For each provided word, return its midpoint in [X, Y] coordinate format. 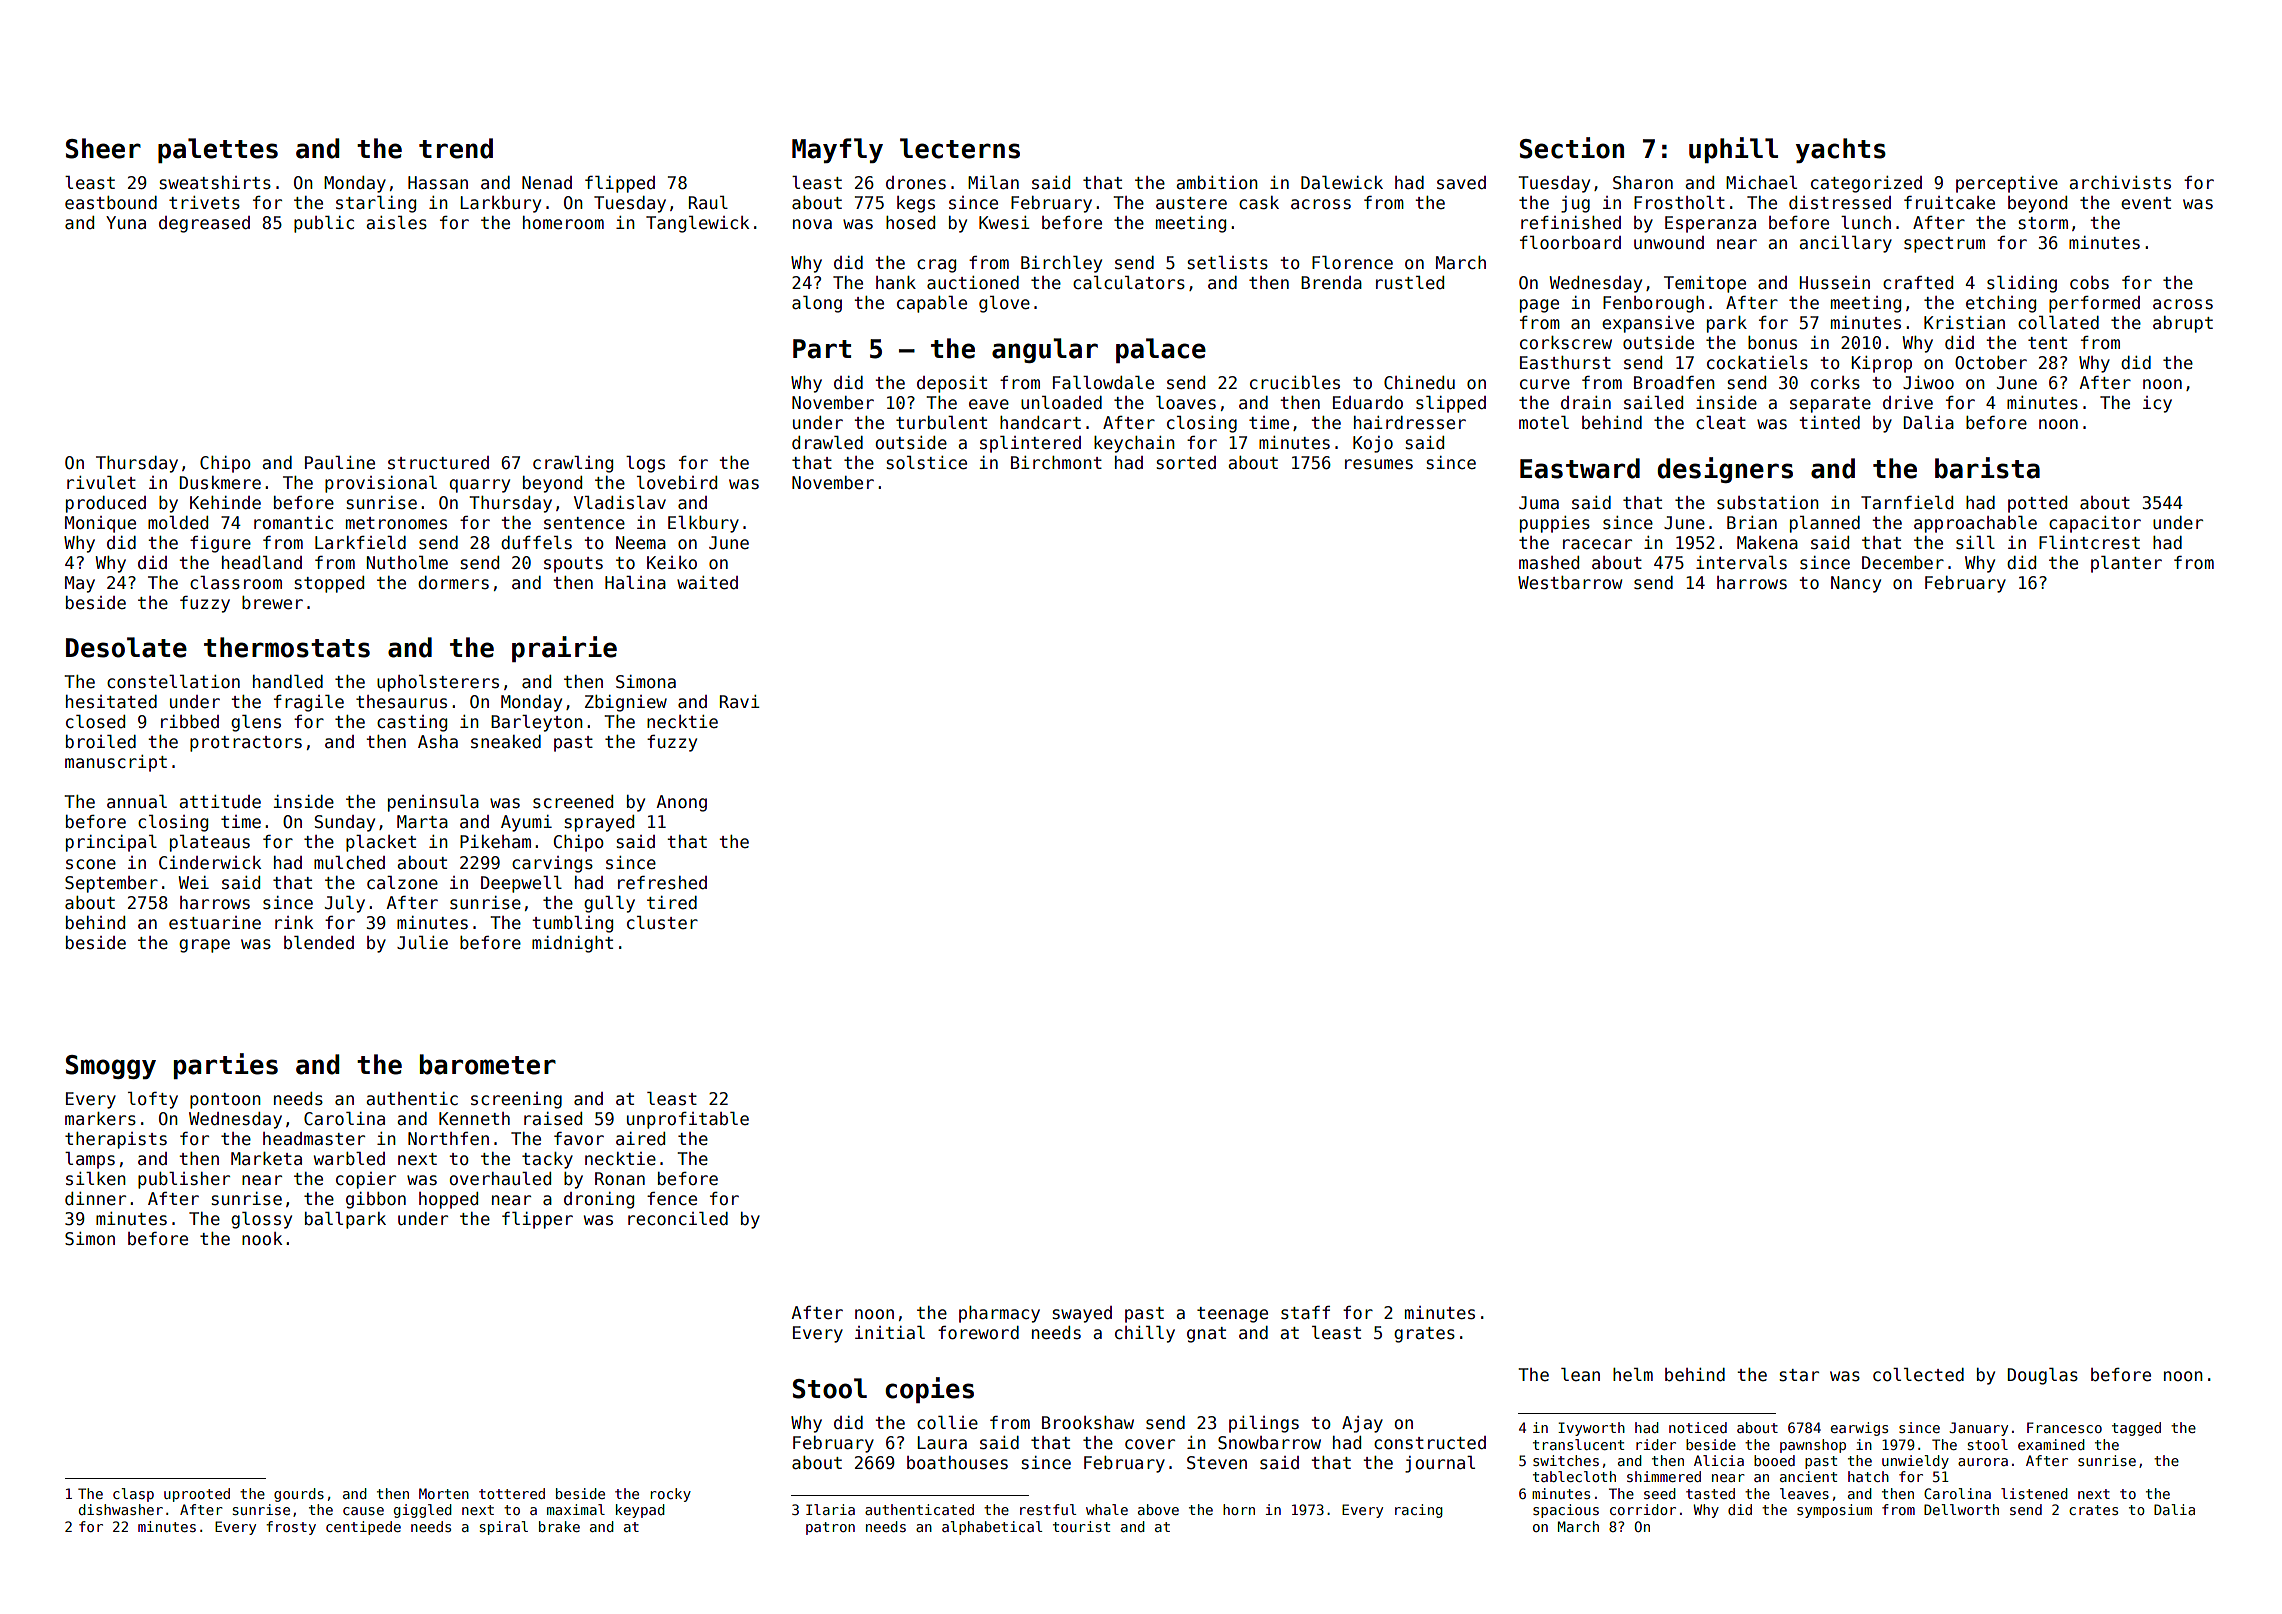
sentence [584, 523]
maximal [576, 1509]
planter [2126, 564]
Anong [681, 803]
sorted [1186, 463]
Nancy [1856, 584]
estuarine [215, 923]
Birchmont [1056, 463]
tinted [1829, 423]
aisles [396, 223]
